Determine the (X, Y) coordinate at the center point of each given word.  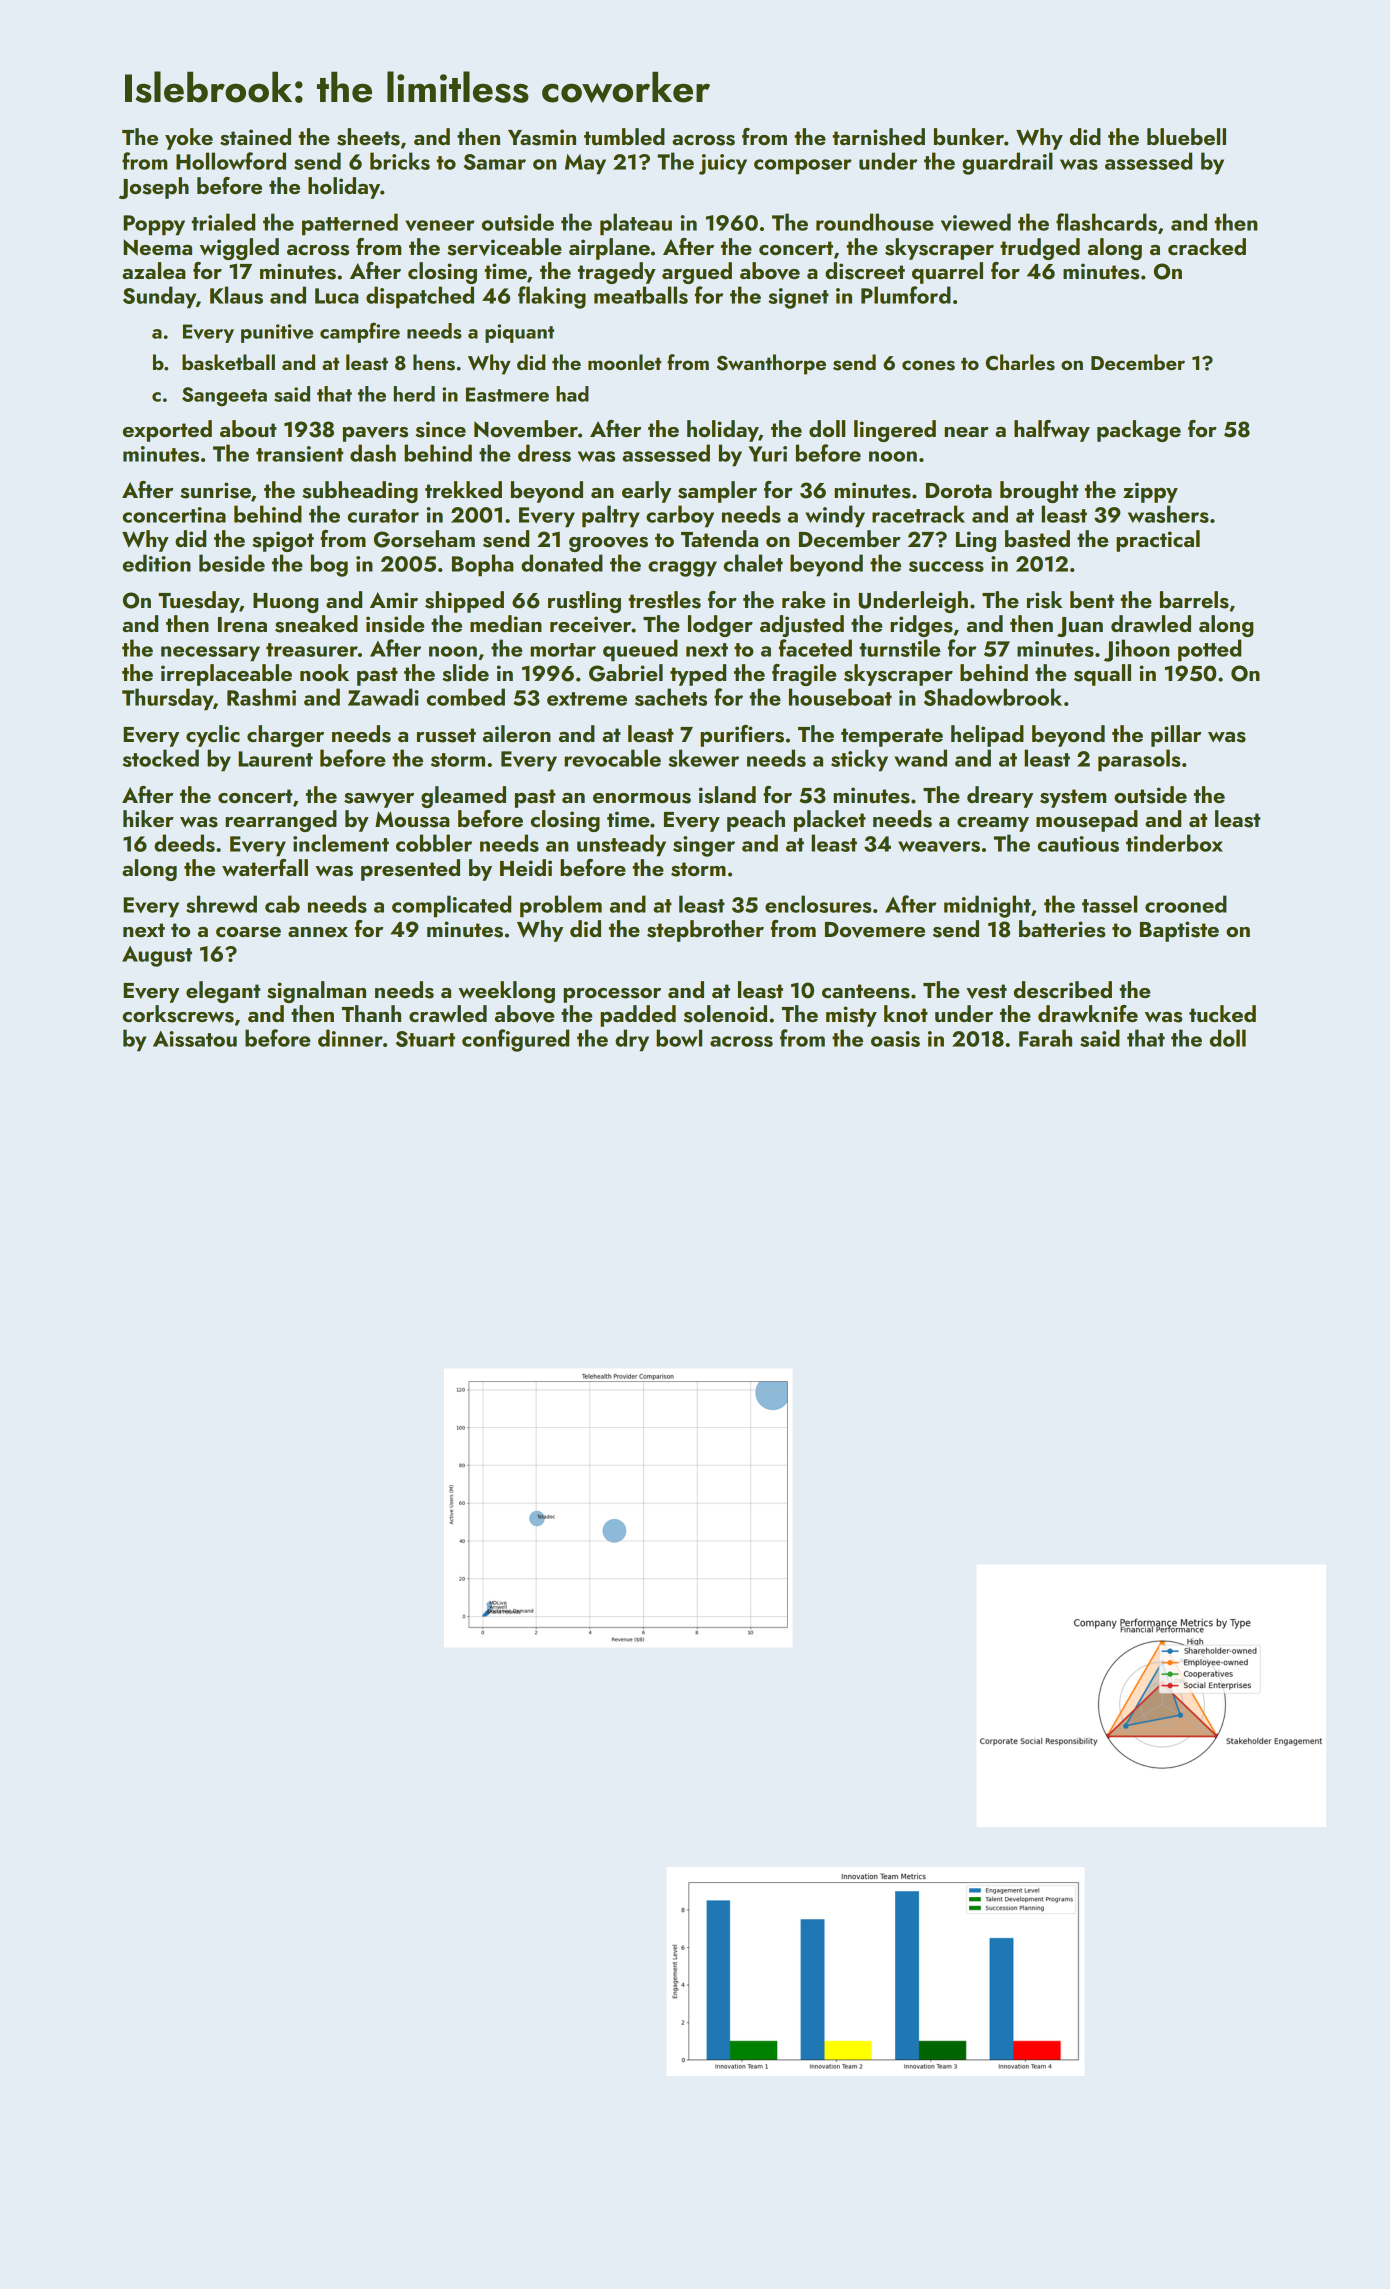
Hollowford (231, 161)
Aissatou (195, 1039)
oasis (895, 1039)
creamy (993, 824)
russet (446, 735)
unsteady (621, 845)
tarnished (878, 137)
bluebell (1186, 136)
